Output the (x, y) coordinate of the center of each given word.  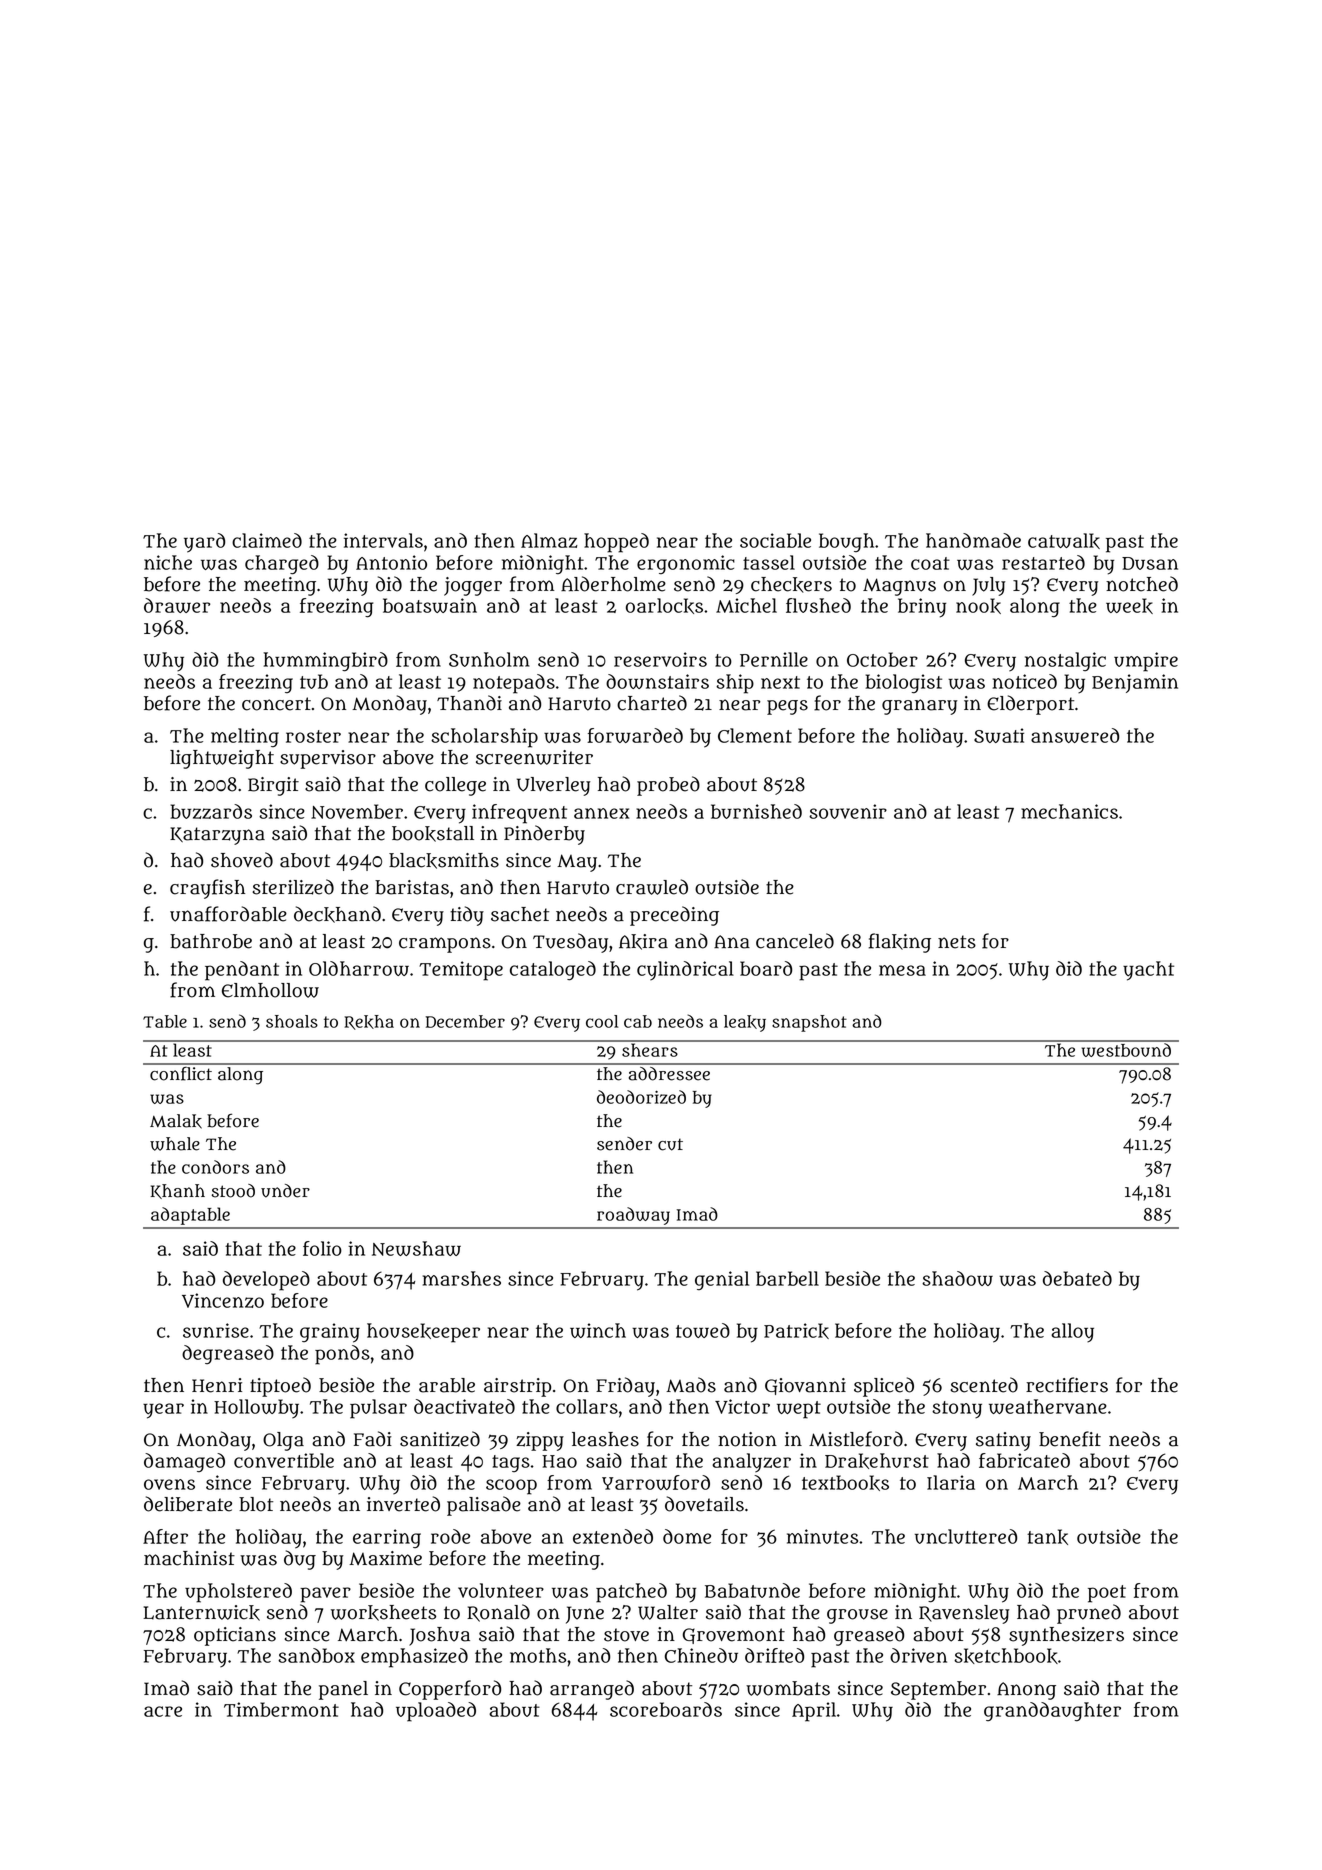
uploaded (436, 1712)
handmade (973, 540)
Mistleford (856, 1439)
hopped (616, 543)
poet (1107, 1594)
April (814, 1712)
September (938, 1690)
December (465, 1021)
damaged (184, 1462)
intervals (383, 540)
